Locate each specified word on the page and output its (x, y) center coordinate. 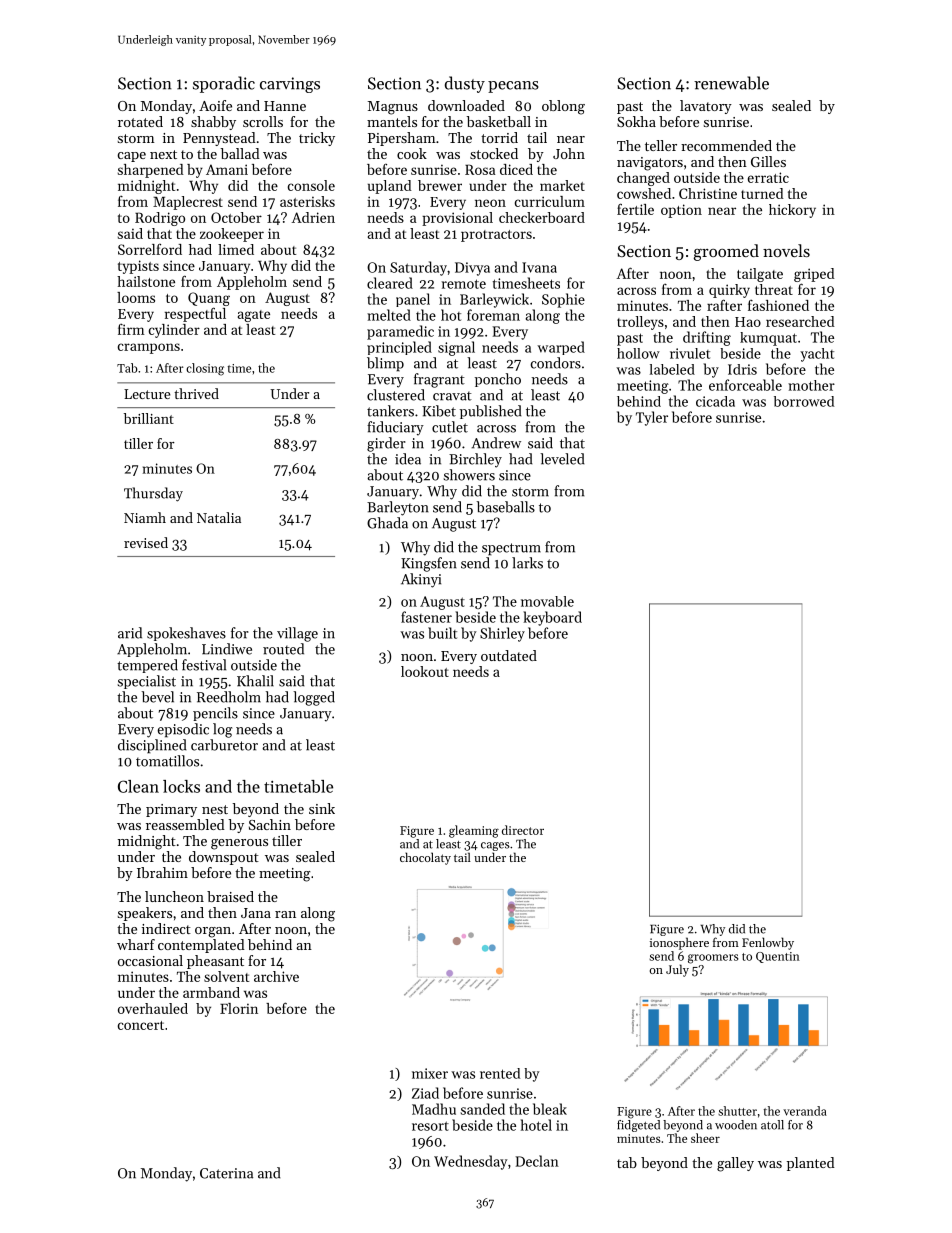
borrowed (804, 401)
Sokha (636, 121)
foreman (493, 315)
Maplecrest (188, 203)
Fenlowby (768, 943)
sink (322, 808)
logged (314, 698)
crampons (149, 348)
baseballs (506, 507)
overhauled (153, 1008)
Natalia (219, 517)
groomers (713, 959)
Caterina (226, 1173)
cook (412, 153)
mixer (430, 1073)
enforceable (745, 385)
